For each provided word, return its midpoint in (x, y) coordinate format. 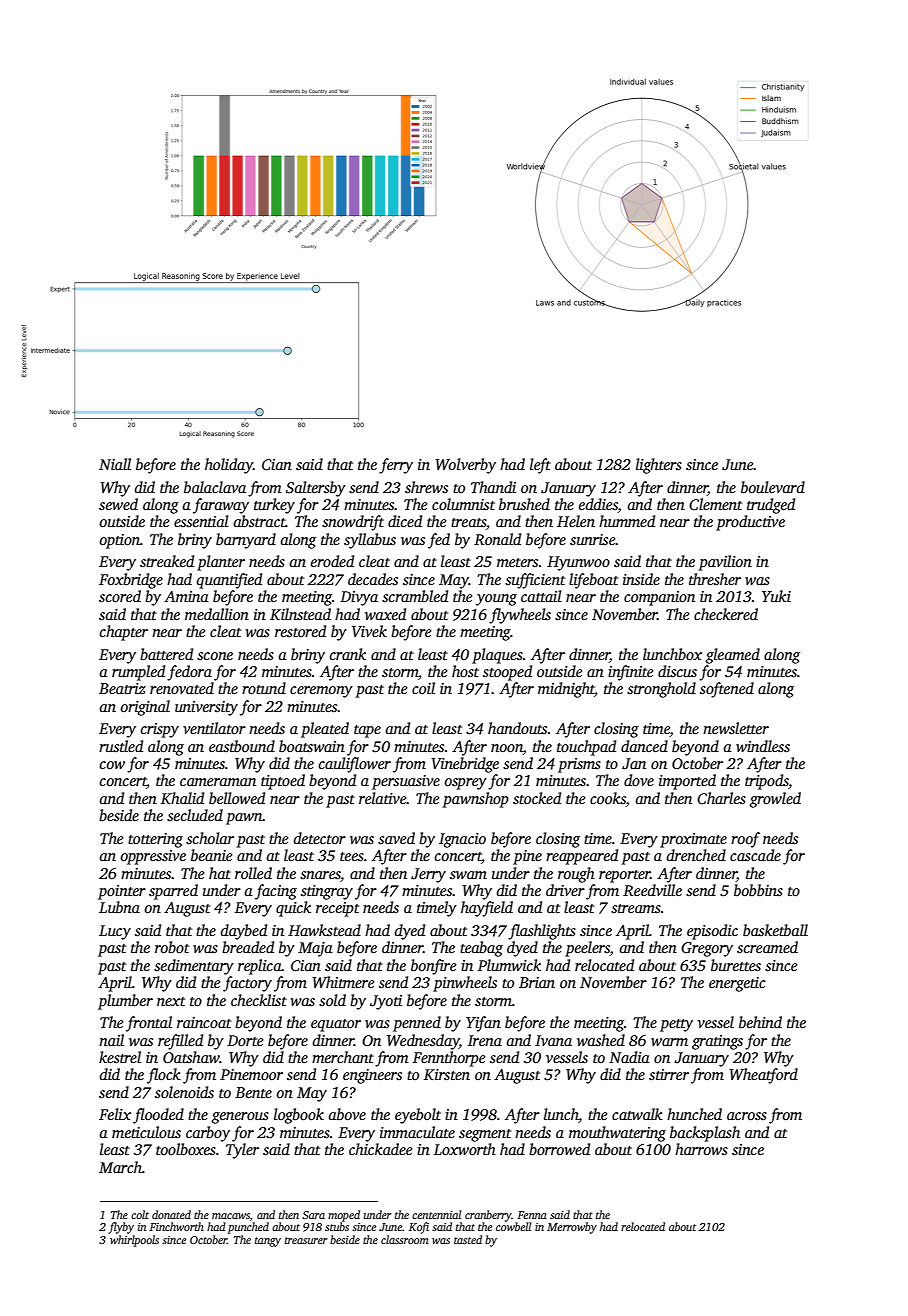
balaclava (215, 487)
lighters (659, 466)
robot (172, 947)
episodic (712, 932)
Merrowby (572, 1228)
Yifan (483, 1024)
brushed (524, 504)
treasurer (306, 1240)
